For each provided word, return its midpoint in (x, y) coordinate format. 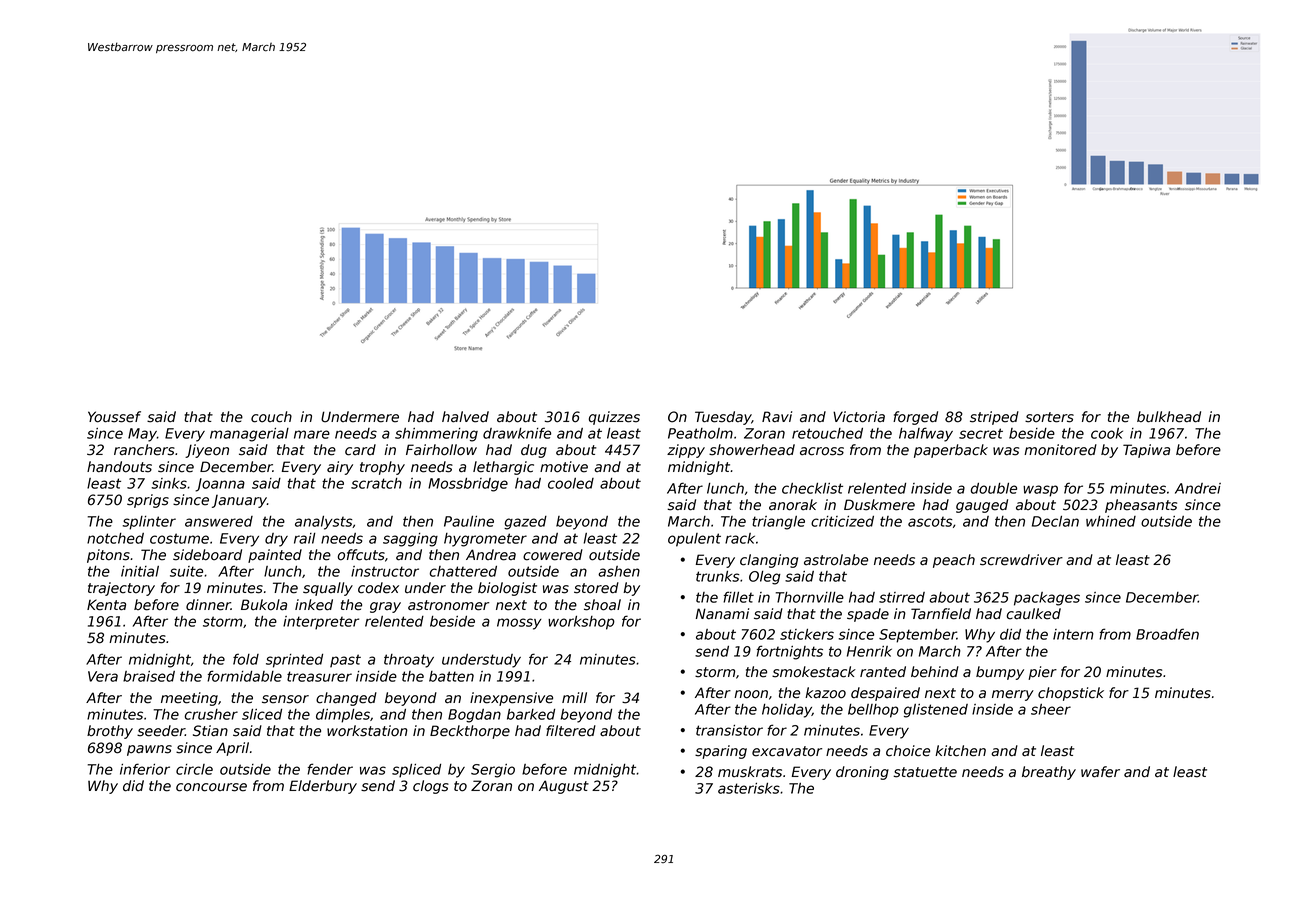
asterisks (749, 788)
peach (954, 561)
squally (328, 589)
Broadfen (1167, 634)
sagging (410, 540)
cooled (571, 483)
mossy (519, 624)
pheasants (1141, 506)
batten (451, 676)
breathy (1049, 773)
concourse (211, 787)
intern (1073, 634)
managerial (249, 435)
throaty (409, 661)
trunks (717, 576)
